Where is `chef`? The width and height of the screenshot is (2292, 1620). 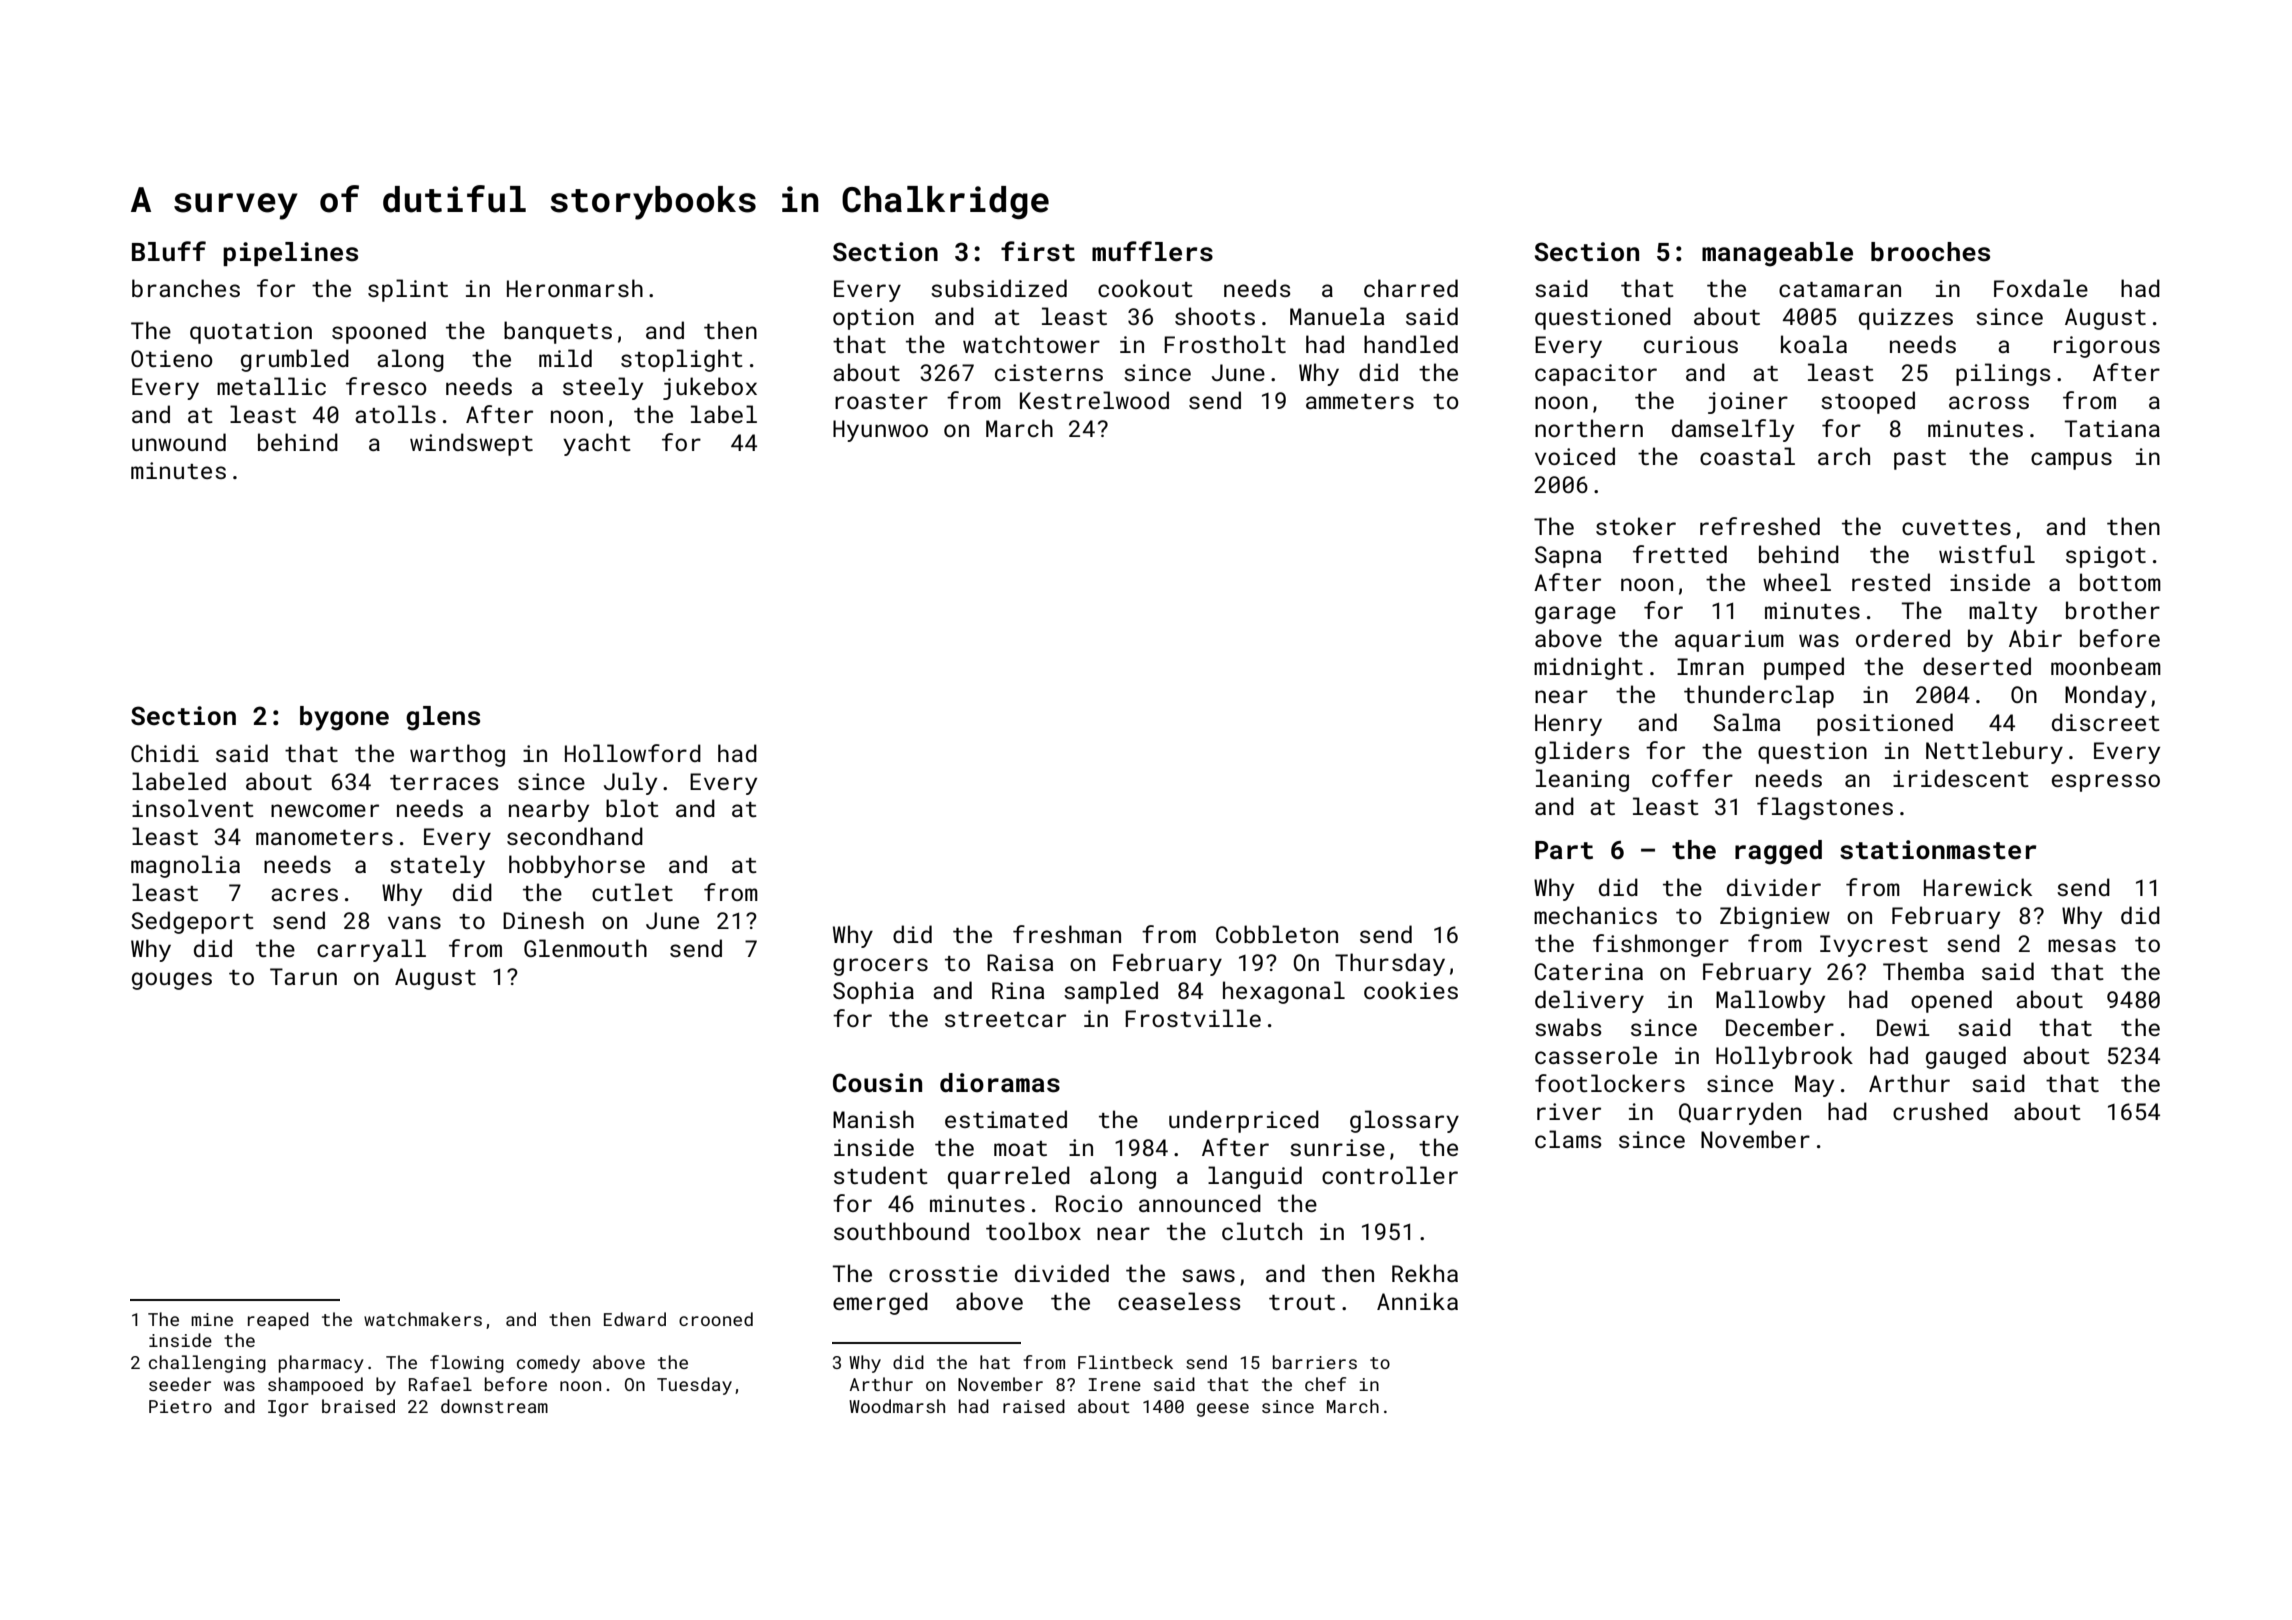
chef is located at coordinates (1325, 1384).
